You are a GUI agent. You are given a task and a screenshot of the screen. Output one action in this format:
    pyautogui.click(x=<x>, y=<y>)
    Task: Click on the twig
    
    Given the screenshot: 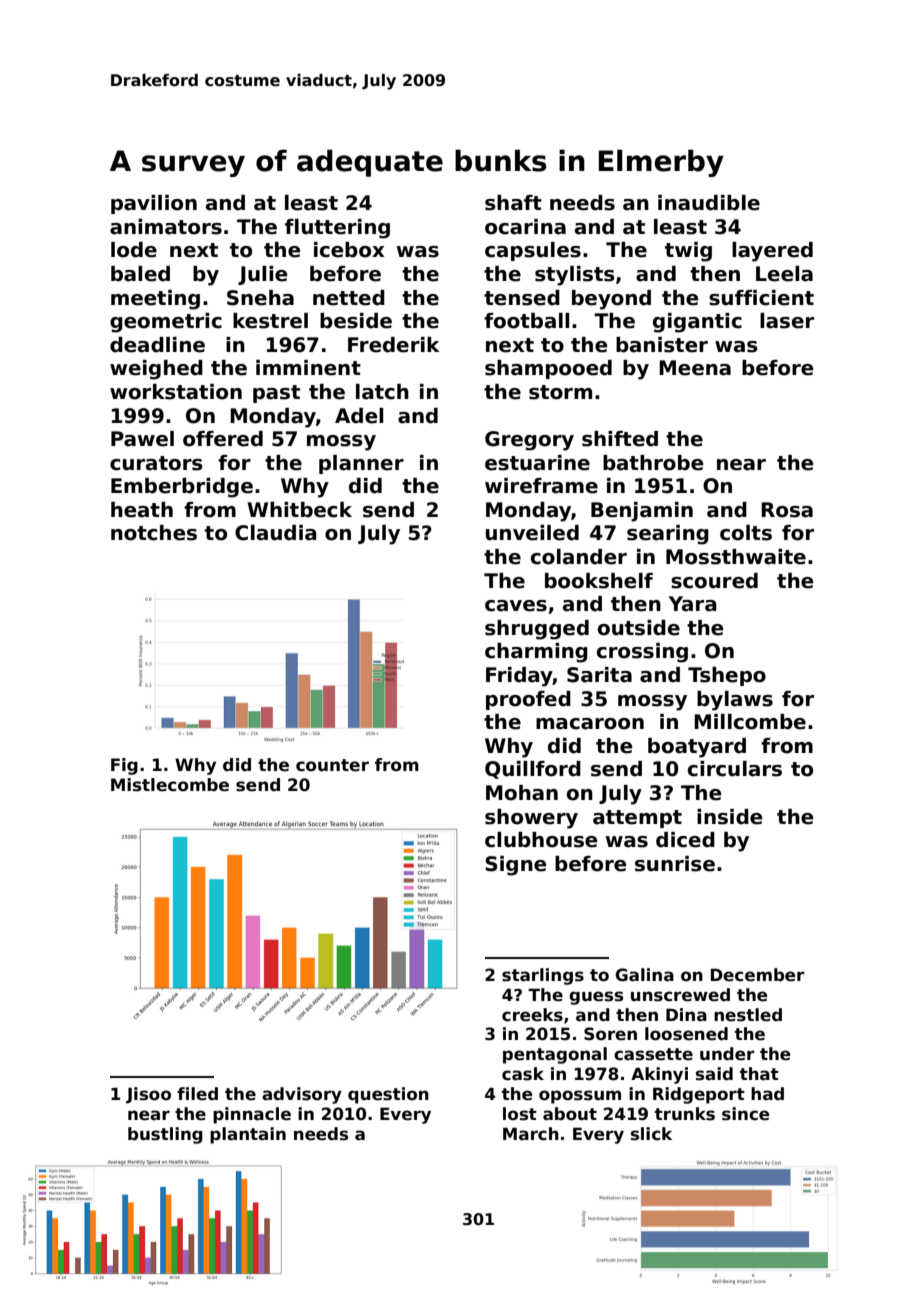 What is the action you would take?
    pyautogui.click(x=688, y=252)
